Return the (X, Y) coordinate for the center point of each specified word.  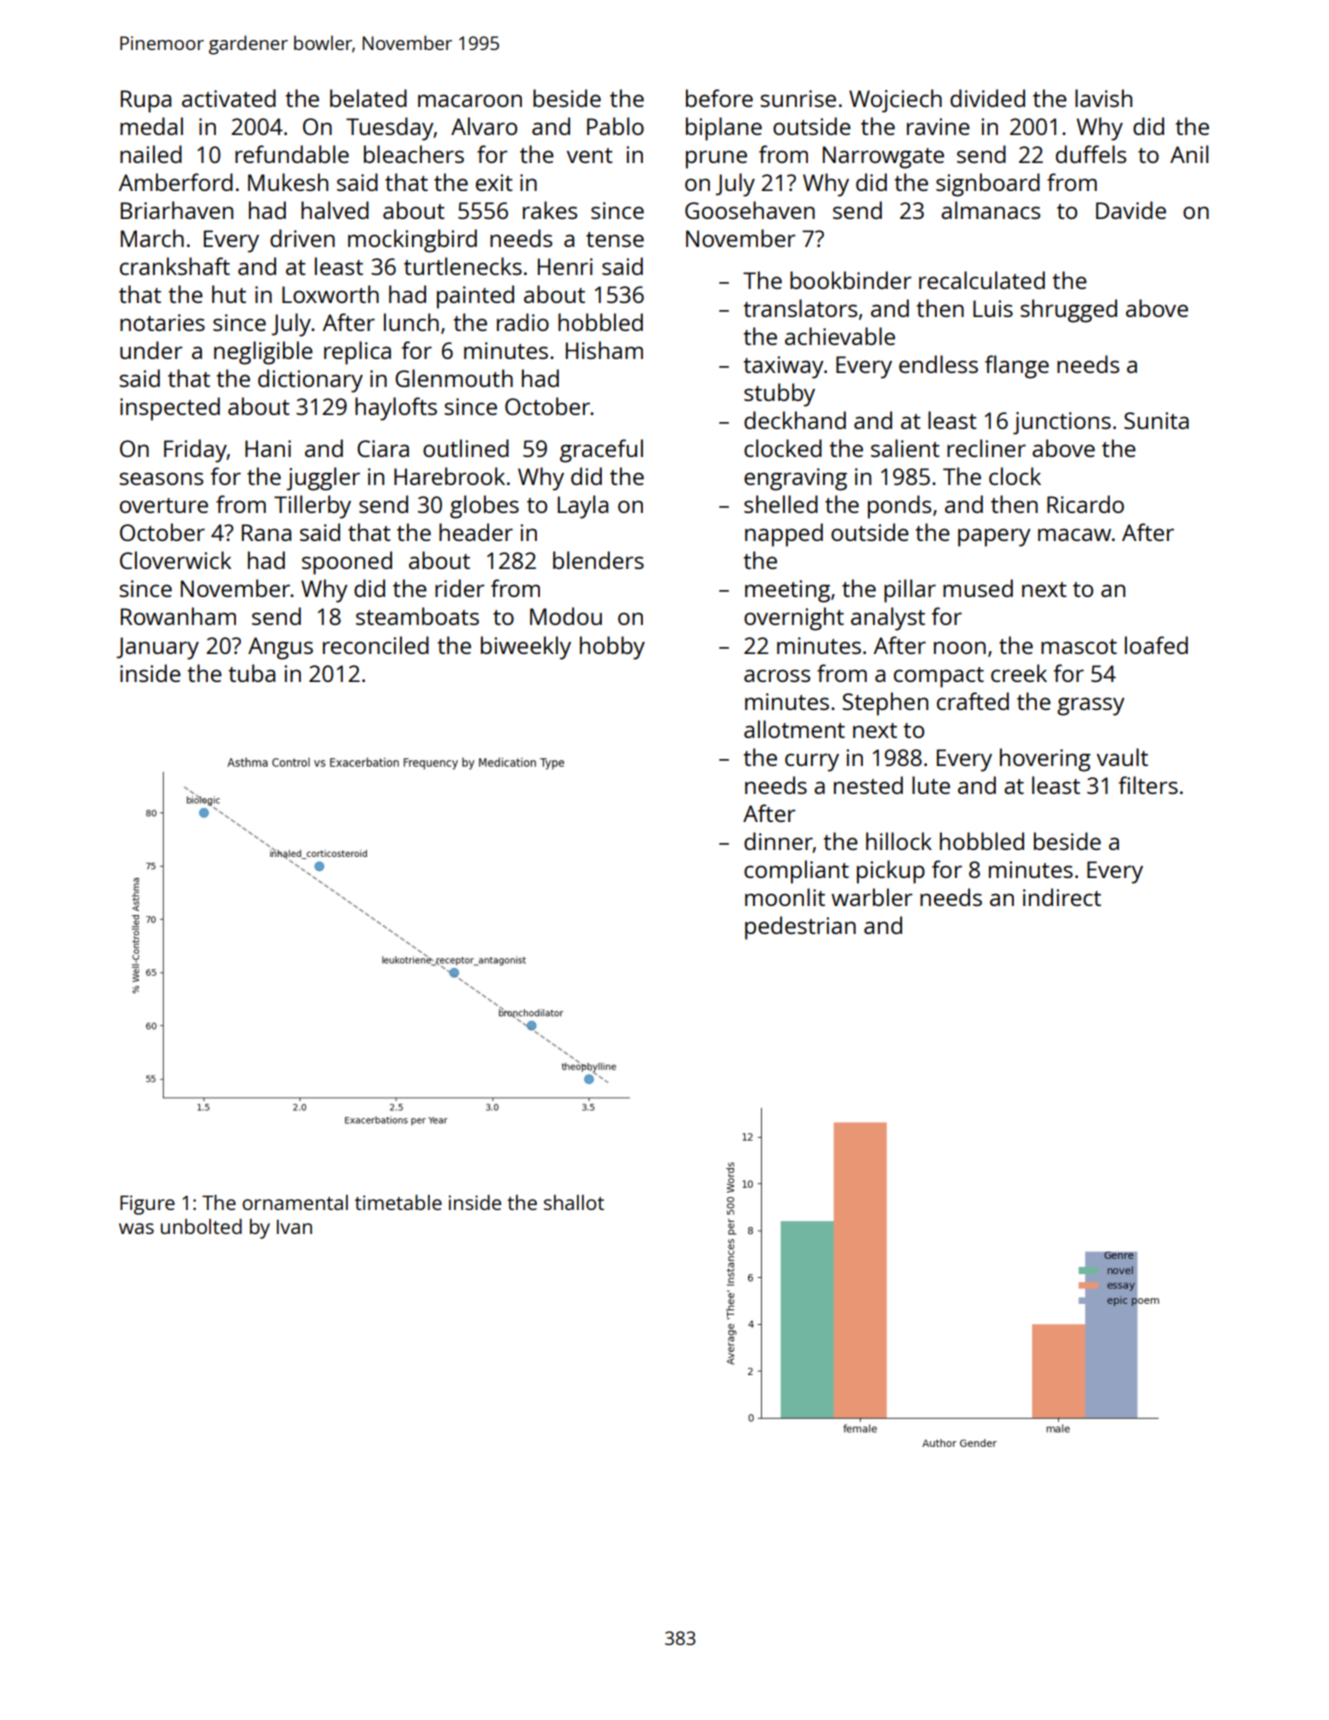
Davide (1131, 210)
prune (716, 159)
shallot (574, 1202)
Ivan (294, 1226)
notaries (162, 322)
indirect (1062, 897)
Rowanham (178, 616)
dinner (778, 842)
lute (931, 785)
